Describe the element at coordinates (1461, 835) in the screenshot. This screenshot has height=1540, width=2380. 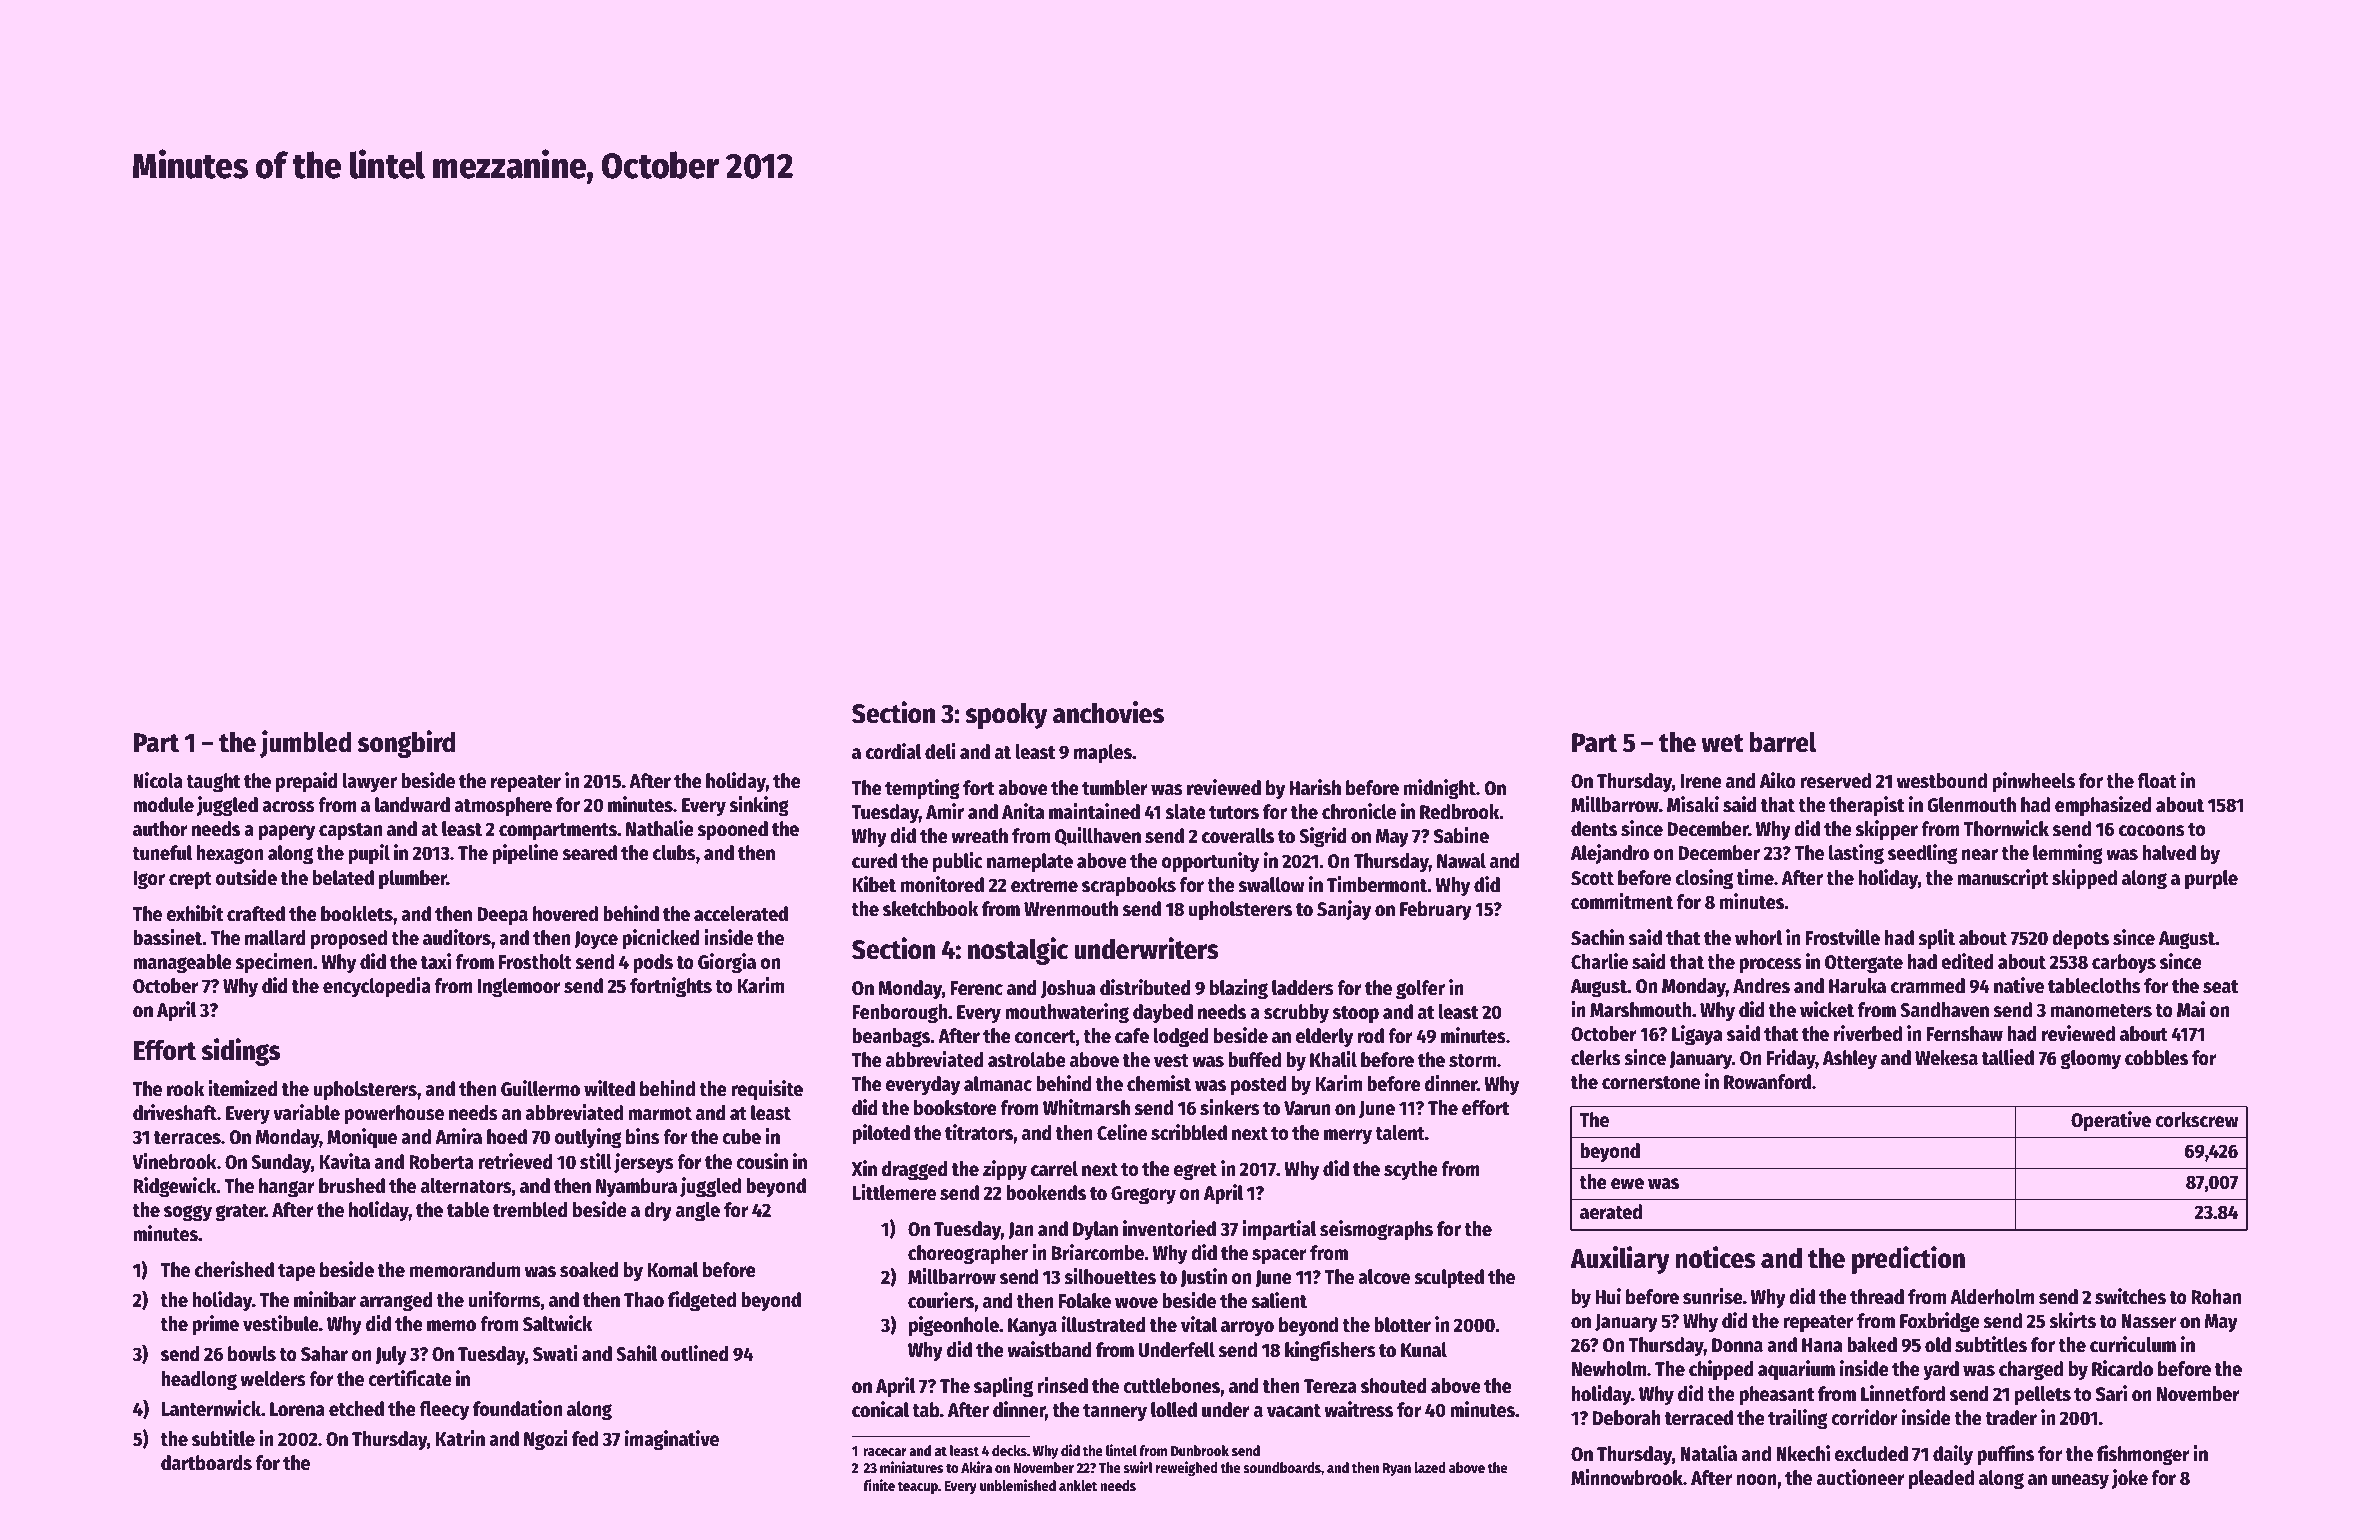
I see `Sabine` at that location.
